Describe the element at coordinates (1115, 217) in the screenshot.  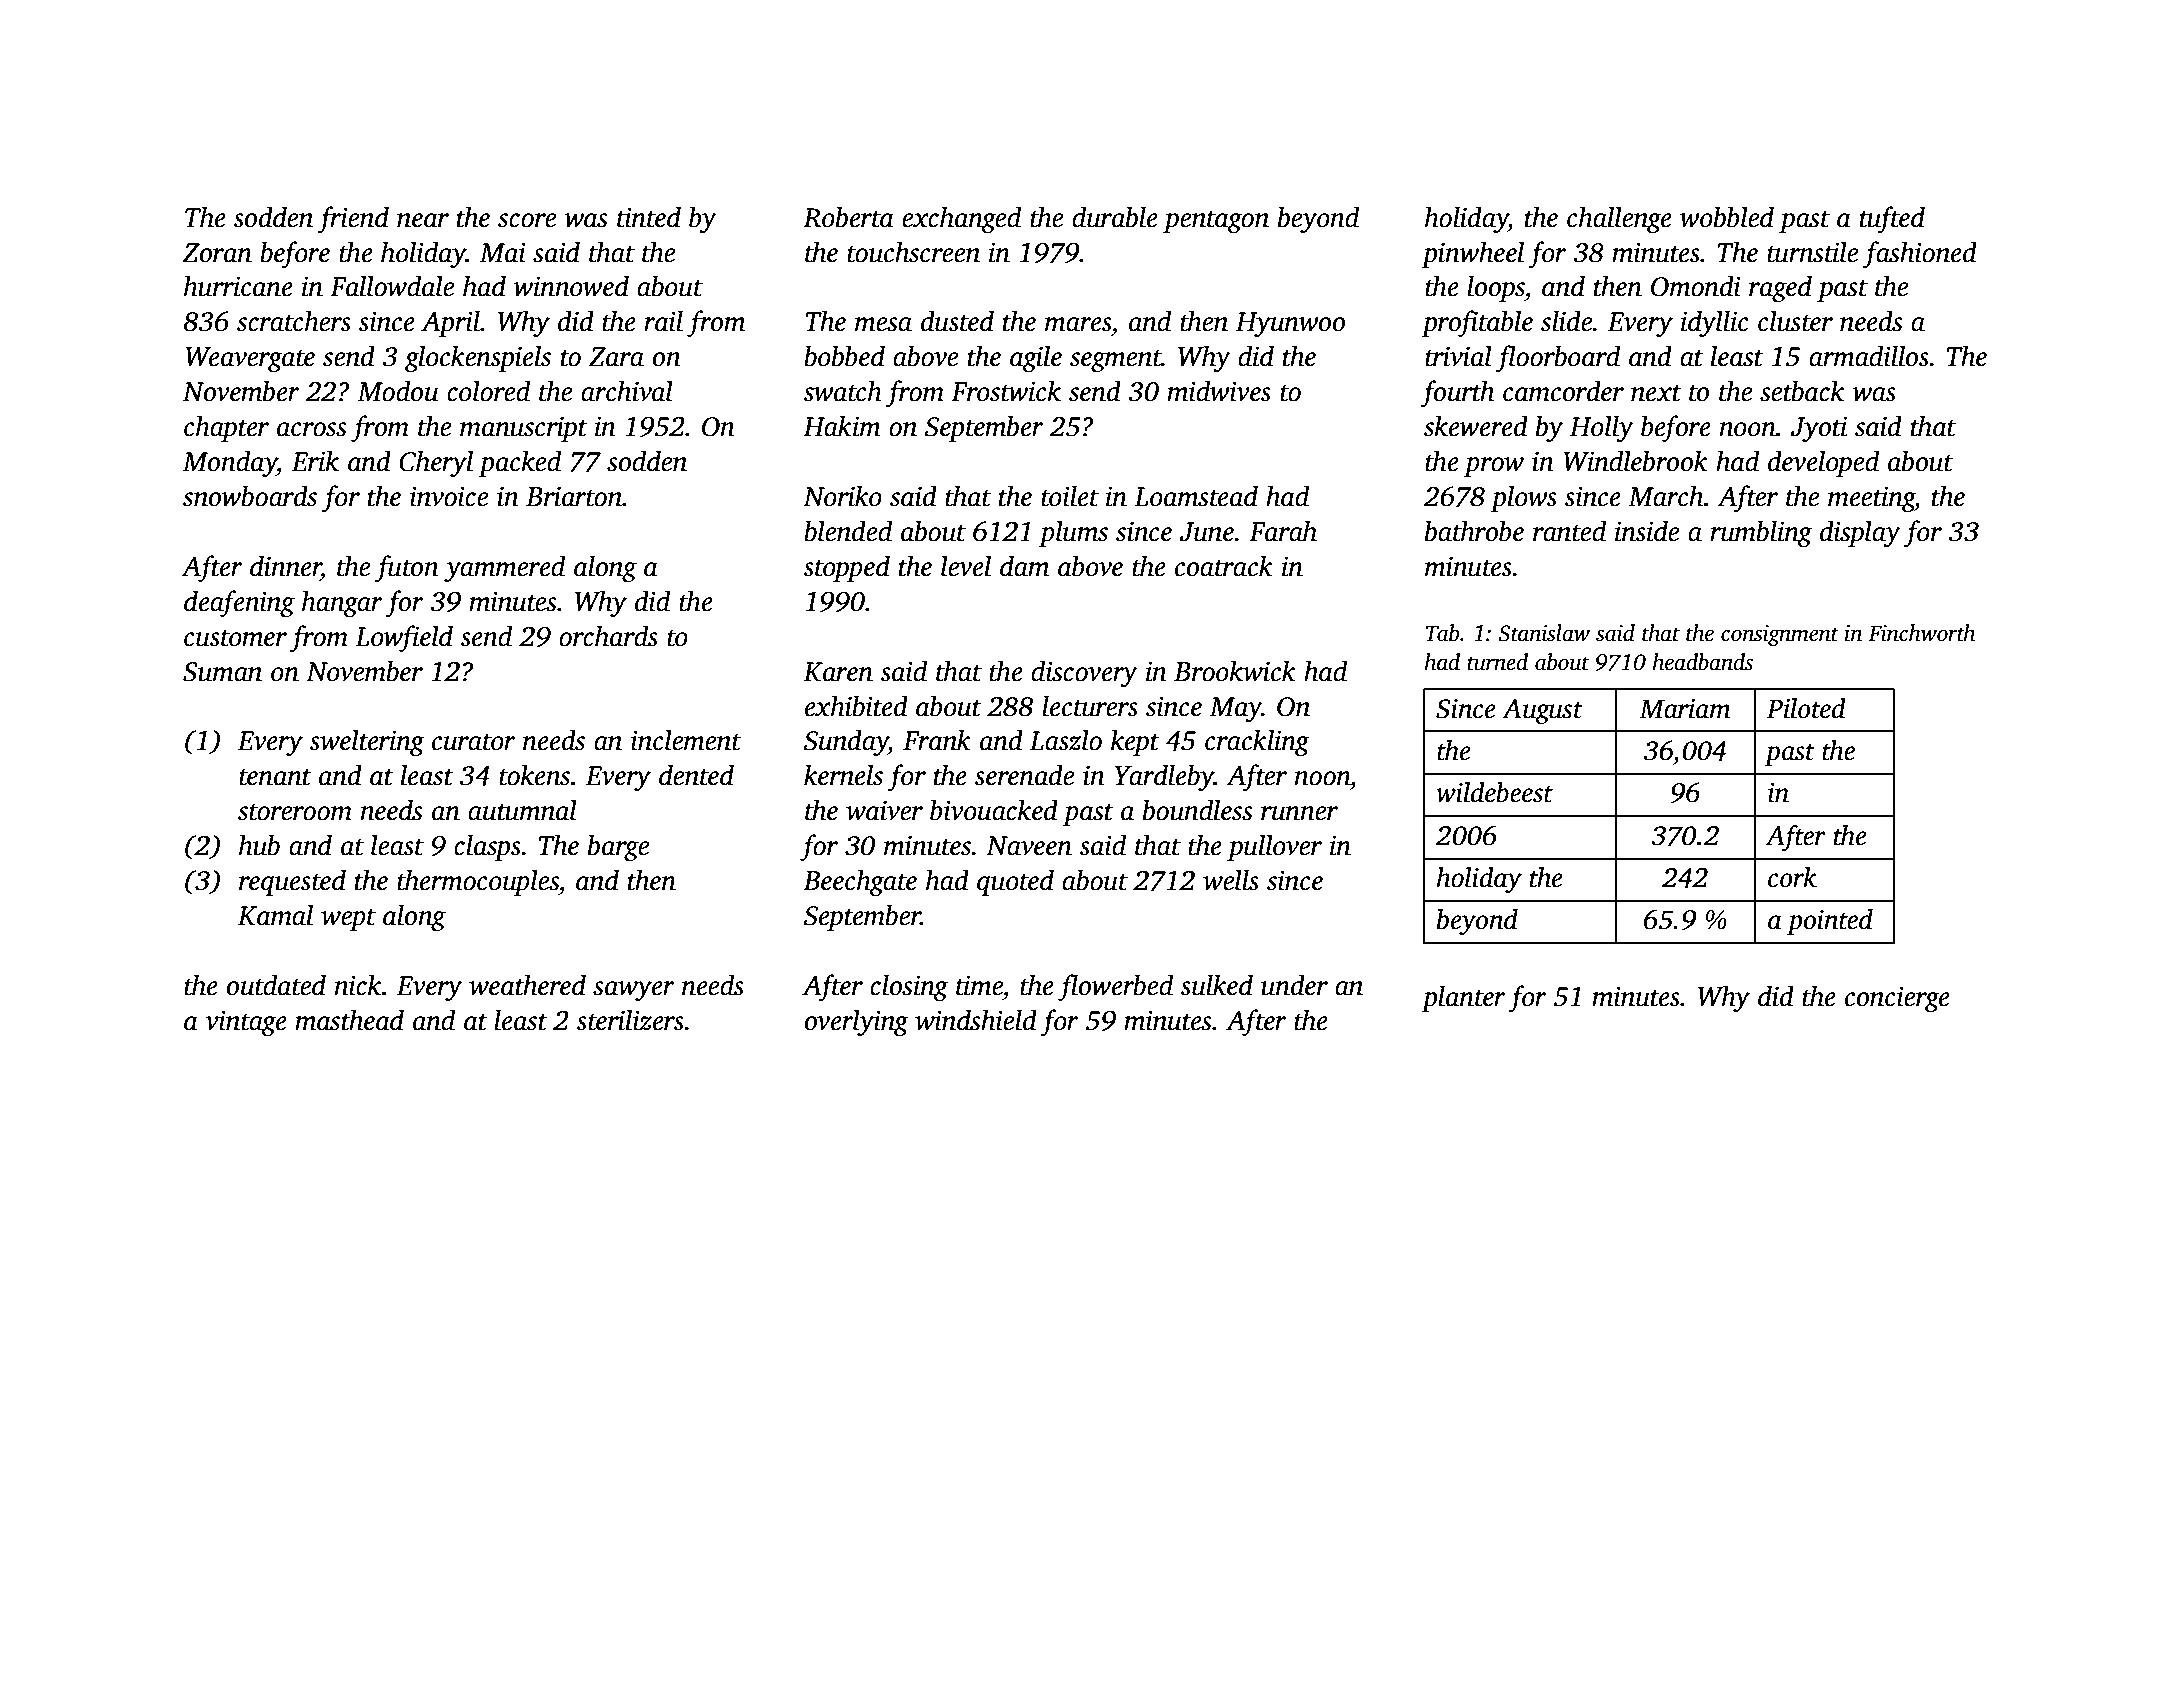
I see `durable` at that location.
